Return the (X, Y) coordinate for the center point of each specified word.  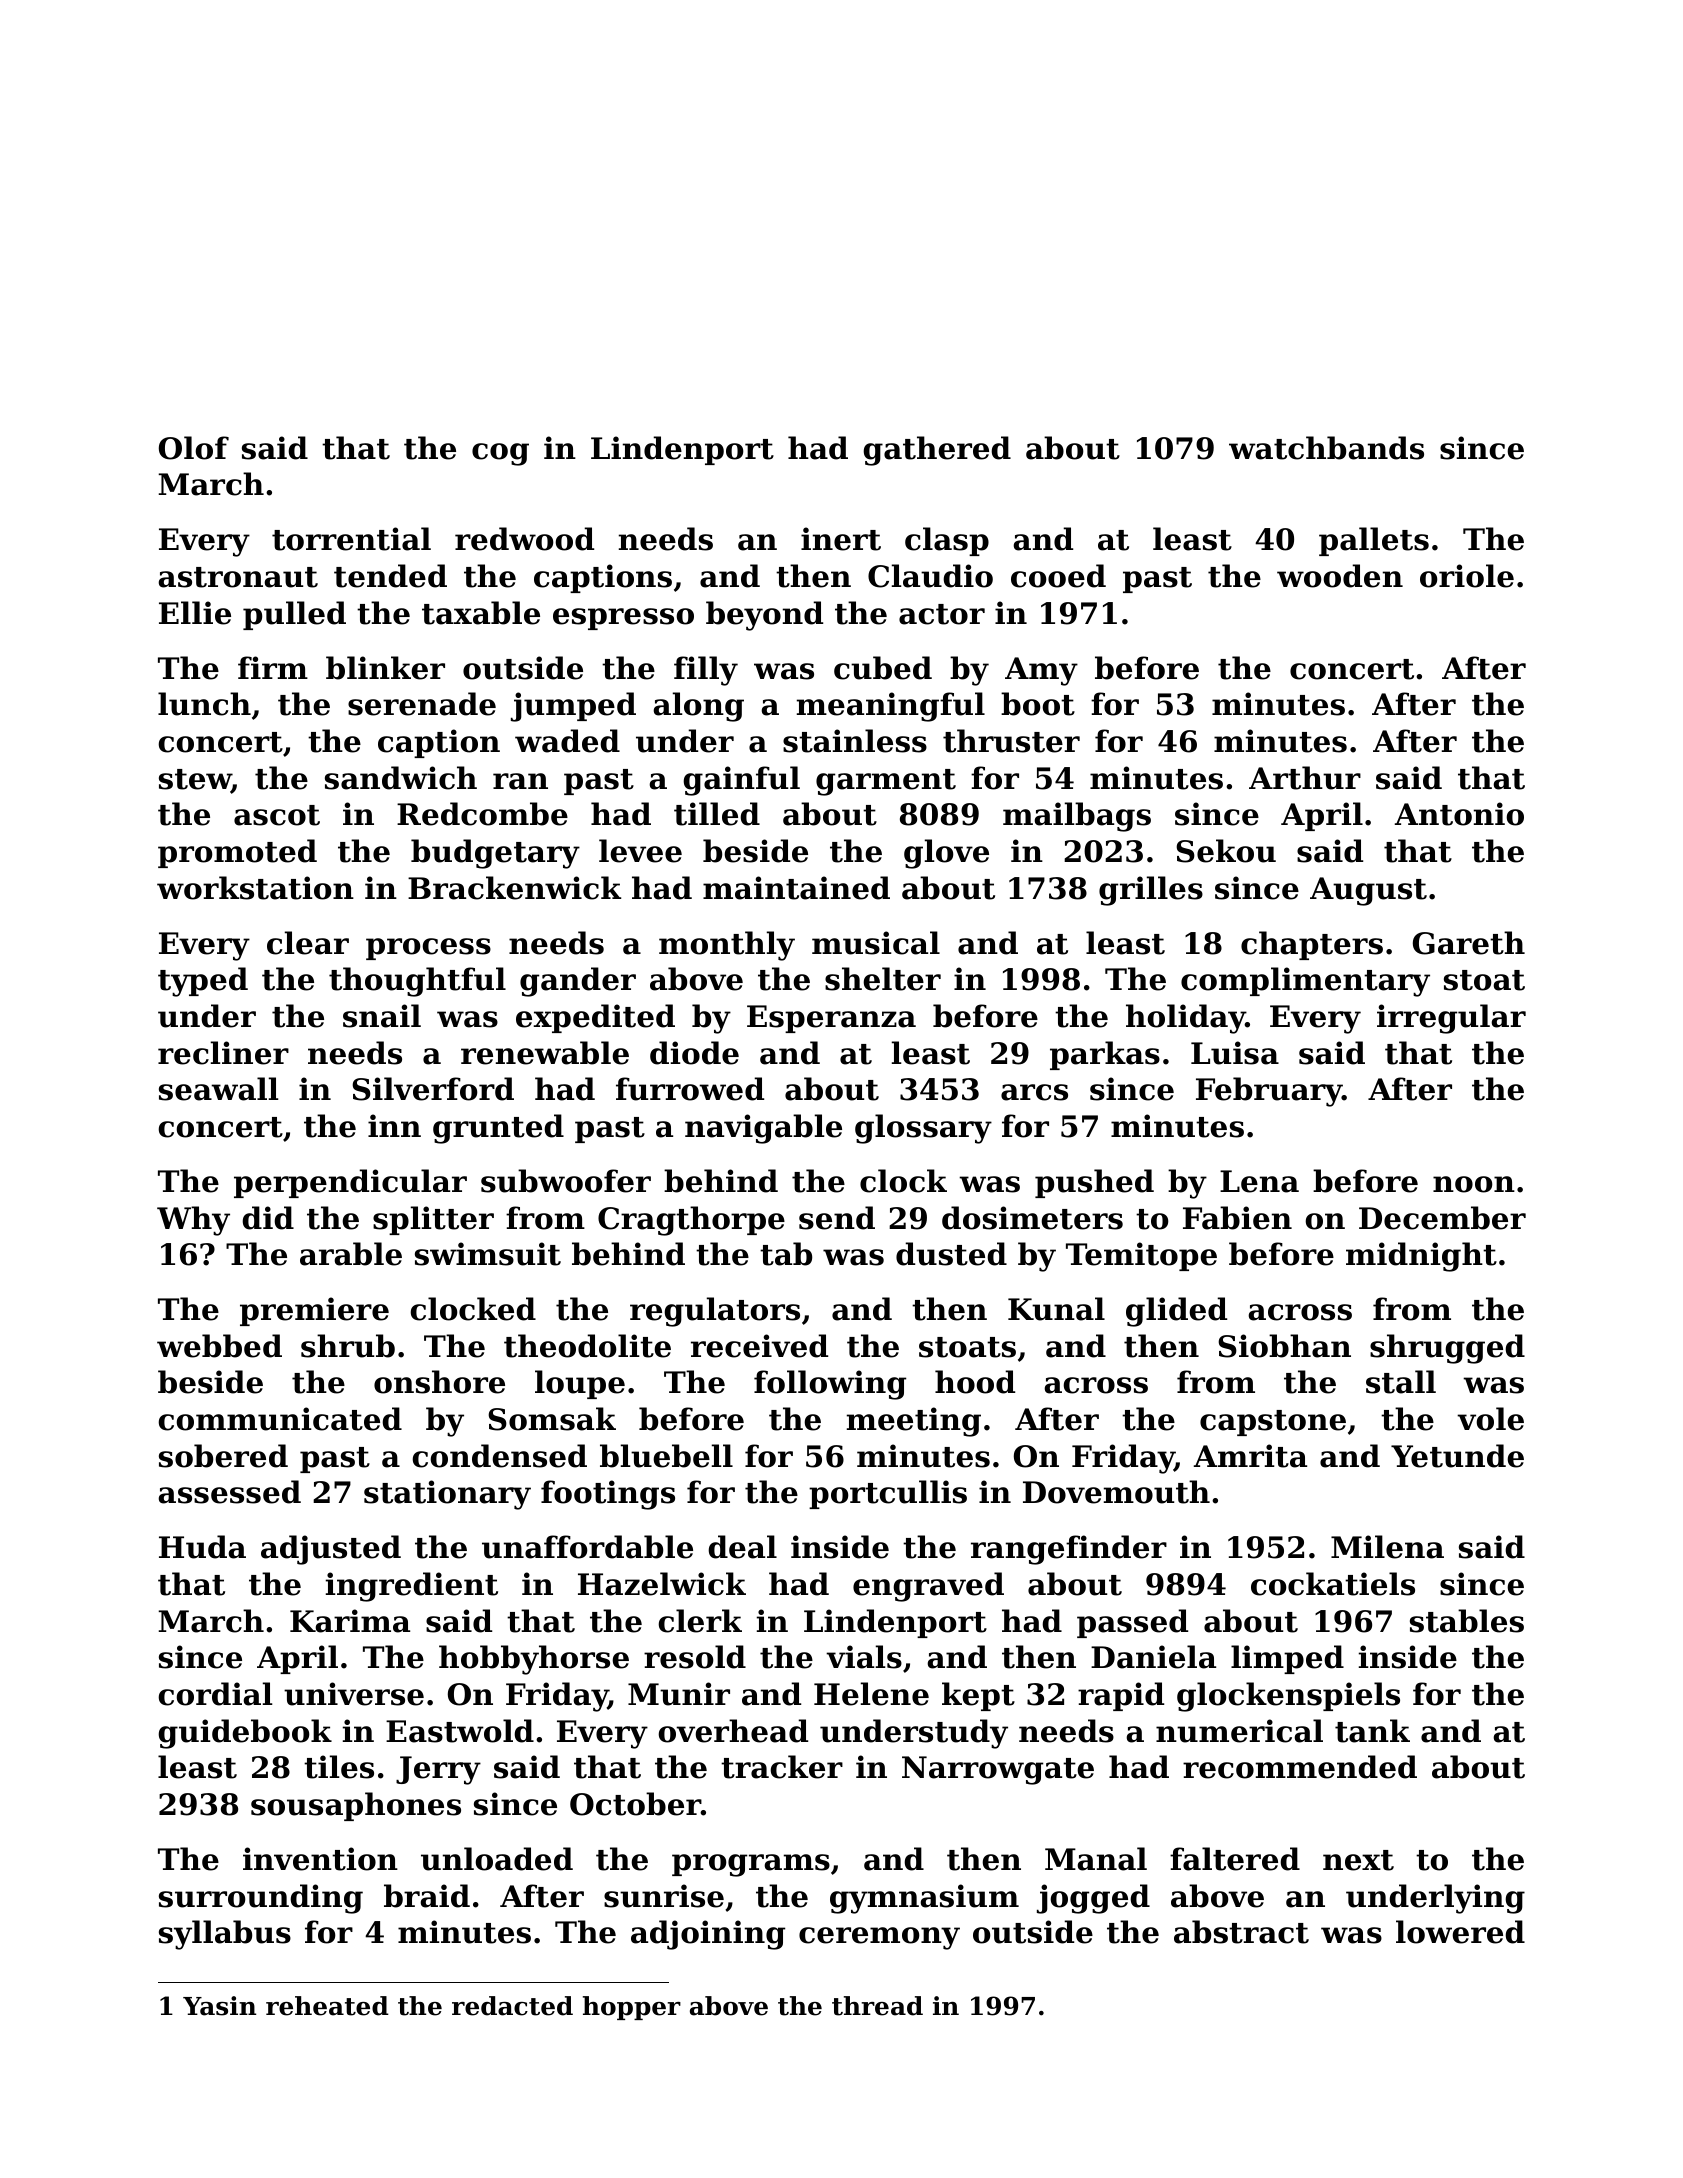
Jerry (438, 1770)
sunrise (664, 1896)
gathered (937, 451)
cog (500, 454)
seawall (219, 1089)
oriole (1467, 576)
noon (1474, 1184)
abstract (1241, 1932)
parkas (1105, 1055)
